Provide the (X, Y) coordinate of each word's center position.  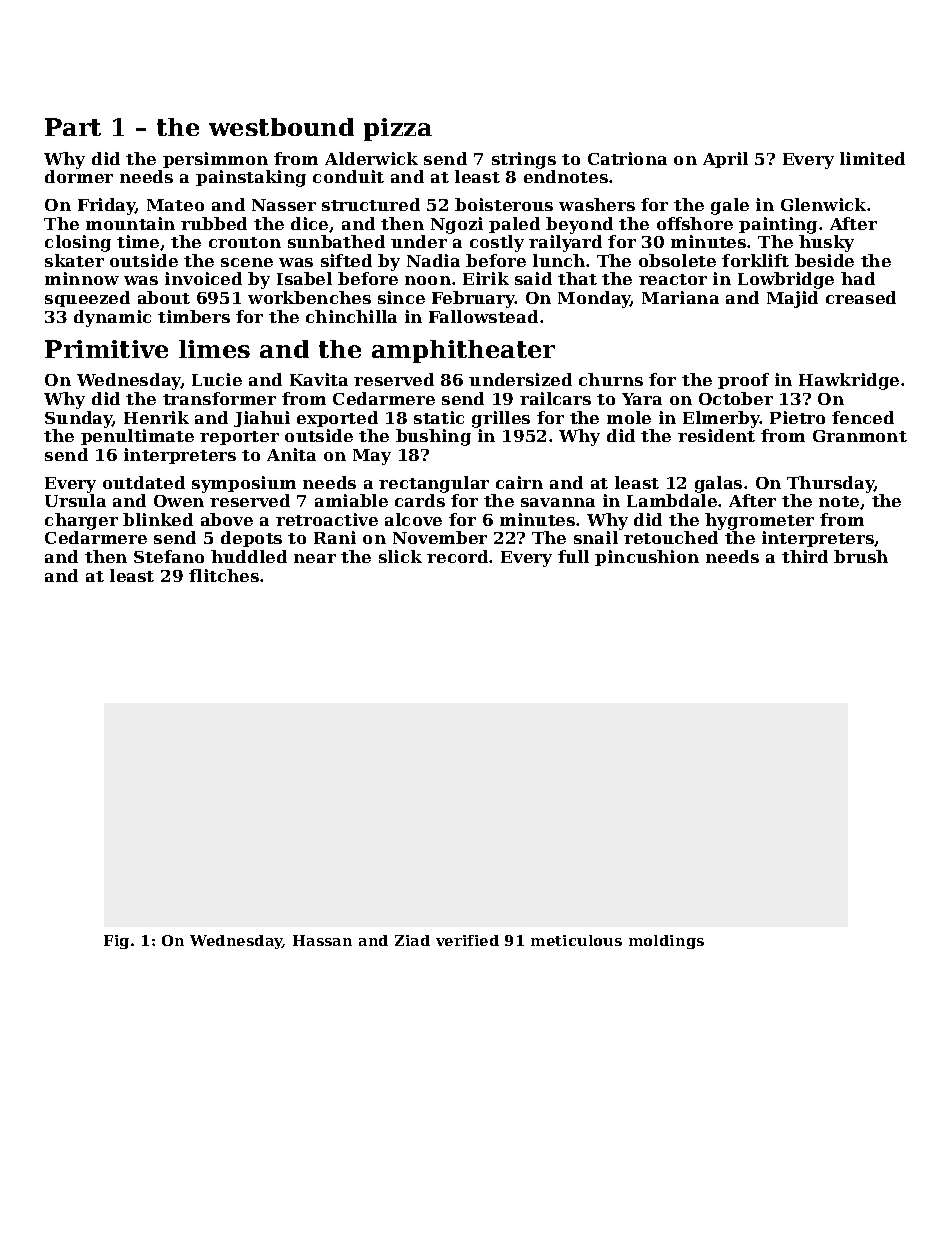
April (725, 160)
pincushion (647, 558)
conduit (348, 176)
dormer (79, 176)
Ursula (75, 500)
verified (467, 940)
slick (400, 556)
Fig (116, 942)
